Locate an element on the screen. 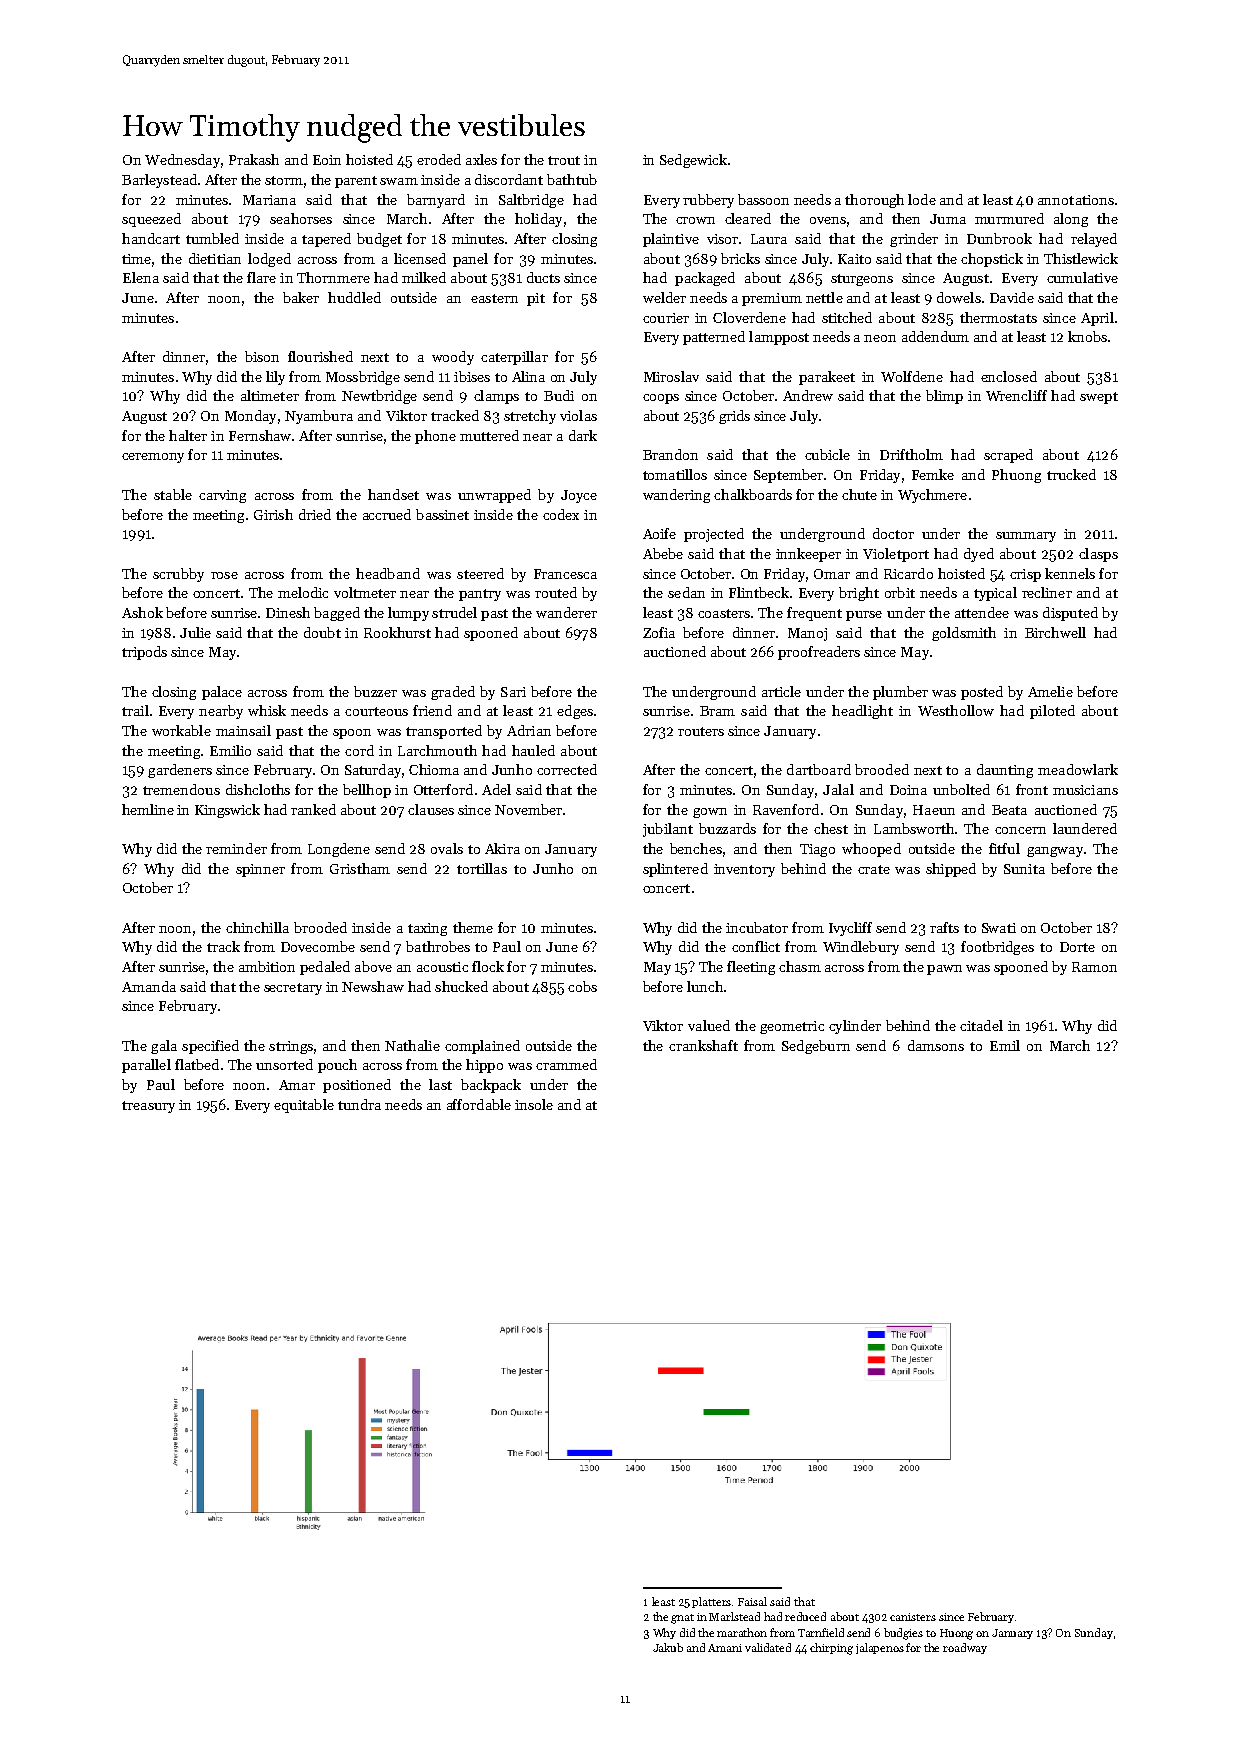 The image size is (1240, 1753). insole is located at coordinates (534, 1104).
